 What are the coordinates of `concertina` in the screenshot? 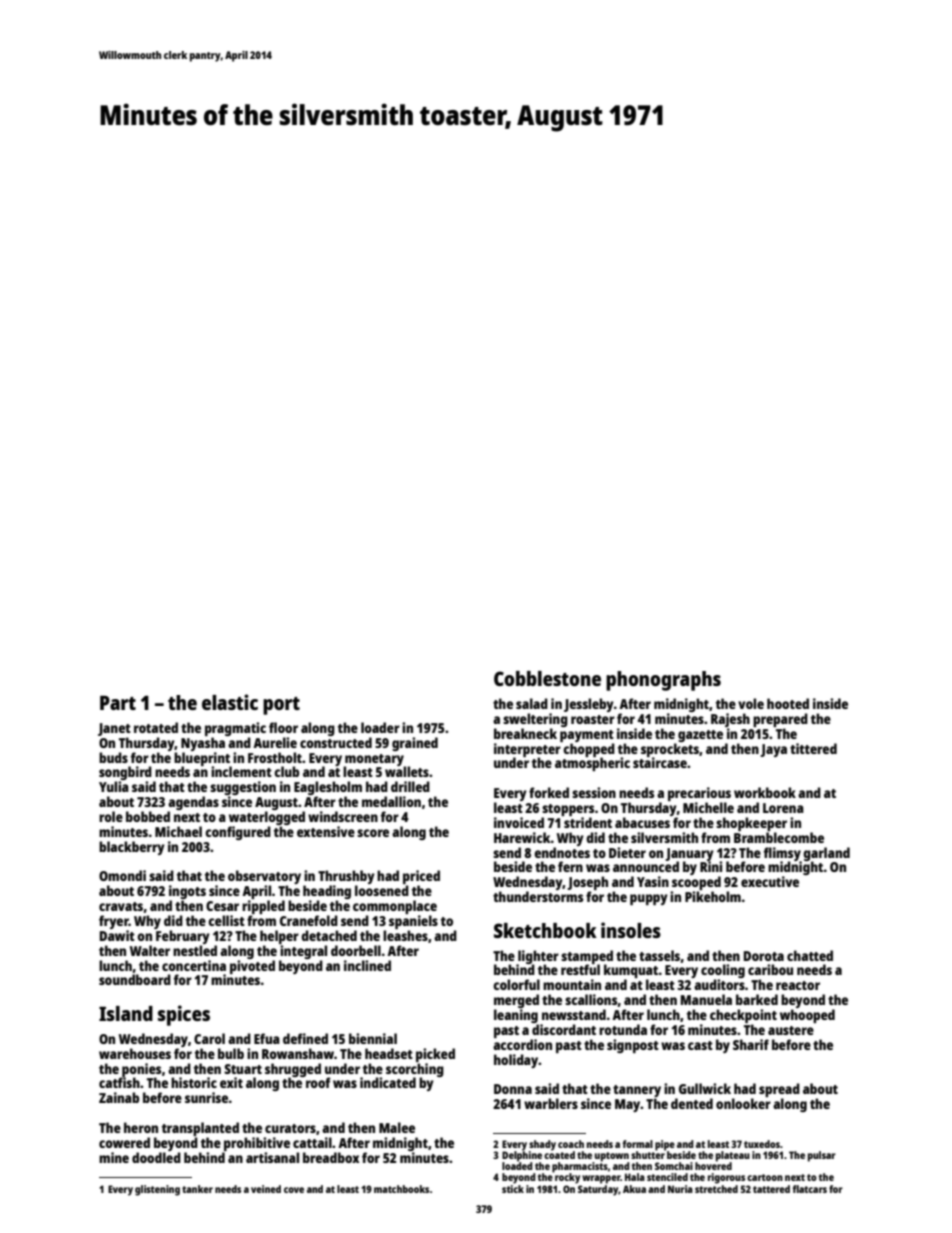 It's located at (194, 965).
